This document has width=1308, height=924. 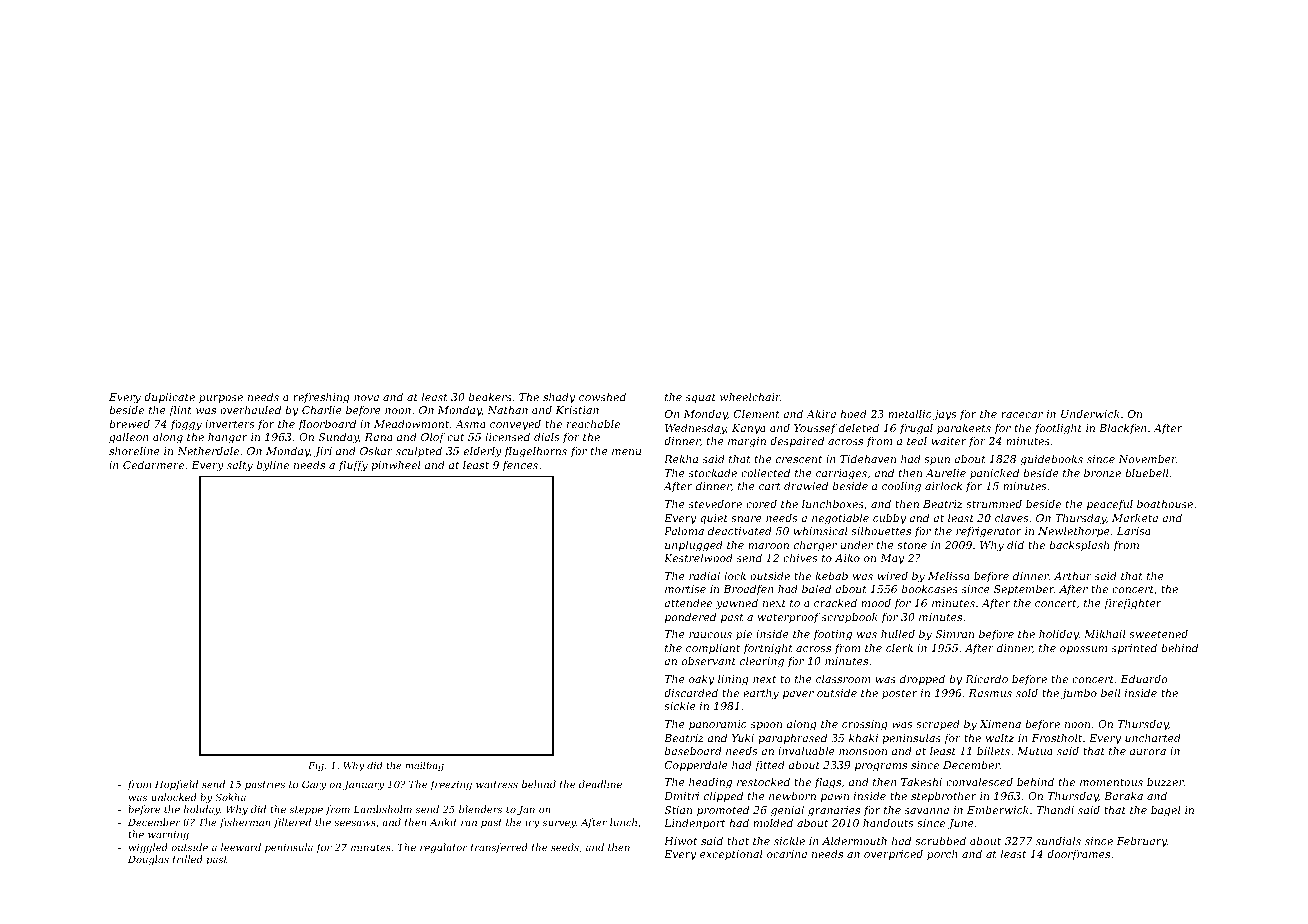 I want to click on Sunday, so click(x=338, y=438).
